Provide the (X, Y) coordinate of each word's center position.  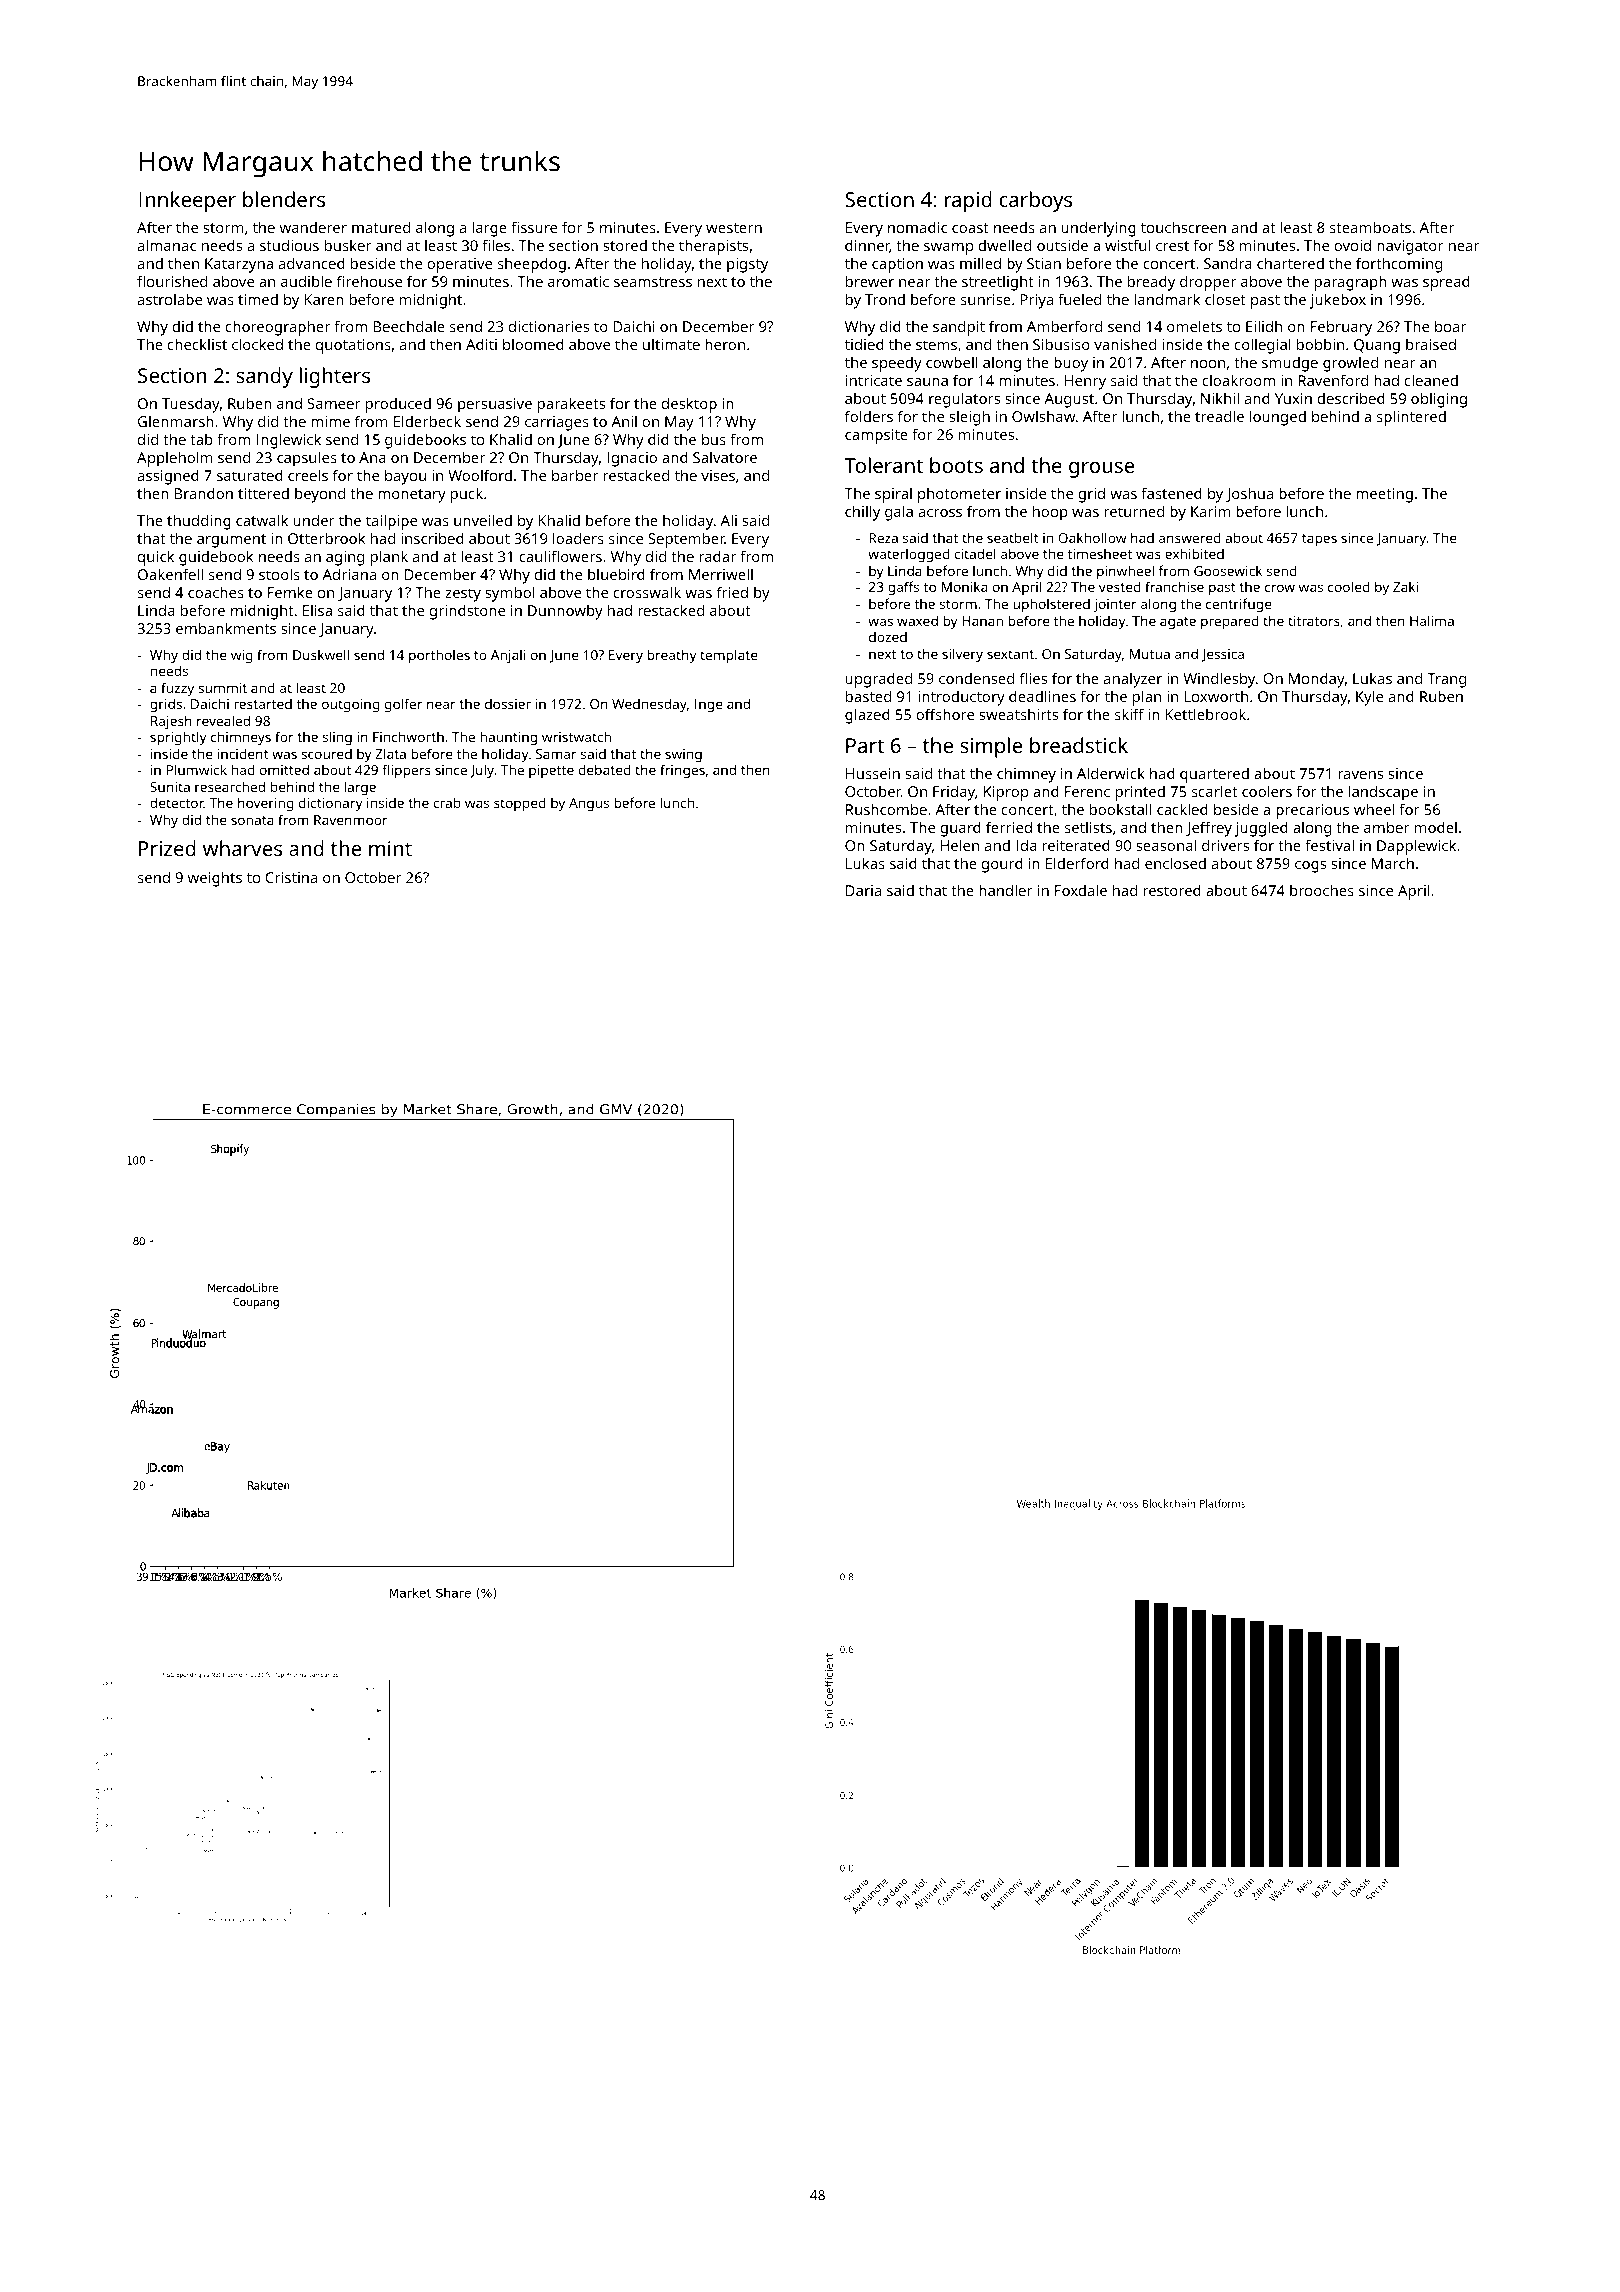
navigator (1410, 247)
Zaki (1405, 586)
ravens (1360, 775)
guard (960, 829)
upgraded (878, 680)
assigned (168, 477)
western (734, 228)
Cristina (291, 877)
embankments (226, 628)
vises (718, 475)
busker (348, 245)
